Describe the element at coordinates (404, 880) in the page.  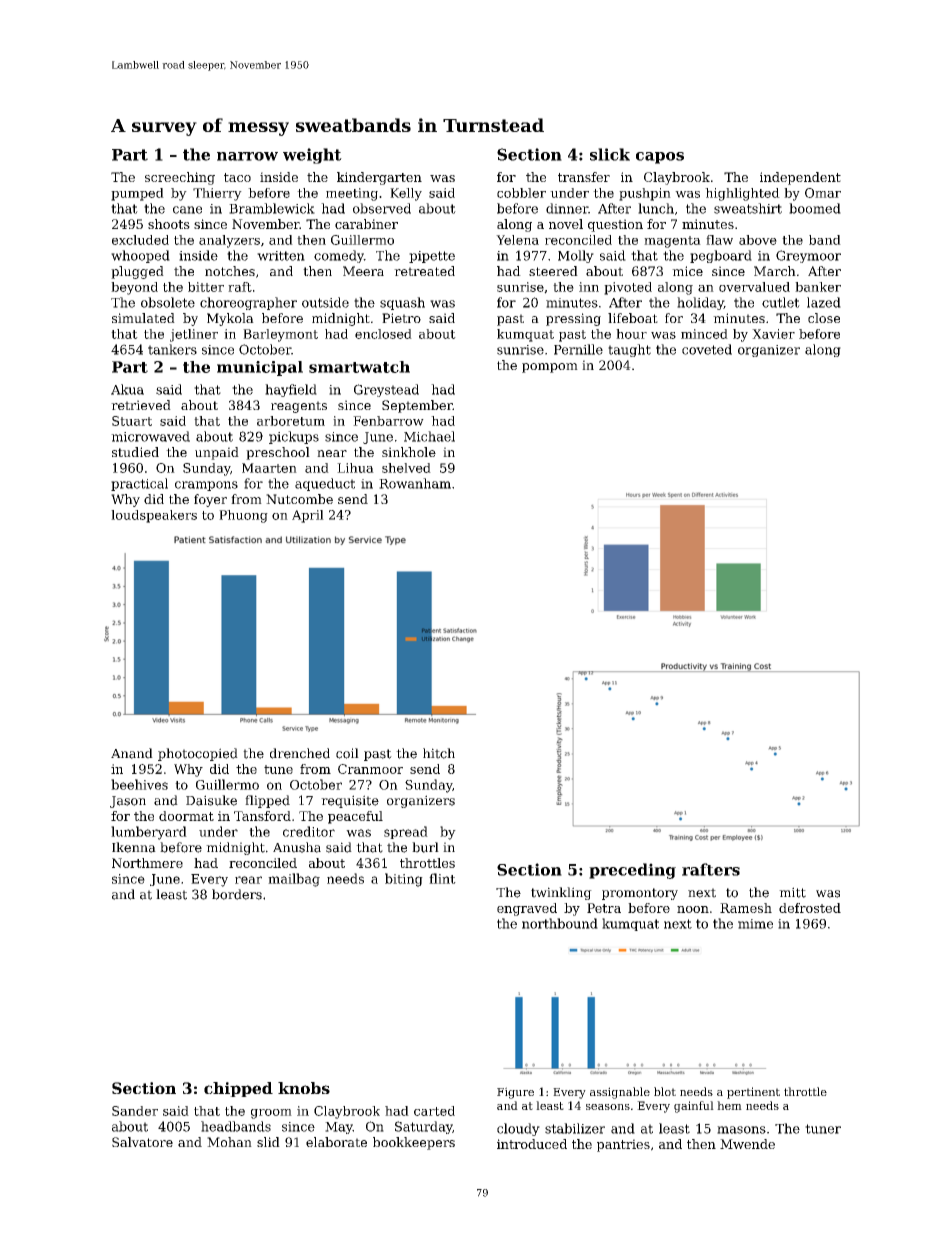
I see `biting` at that location.
